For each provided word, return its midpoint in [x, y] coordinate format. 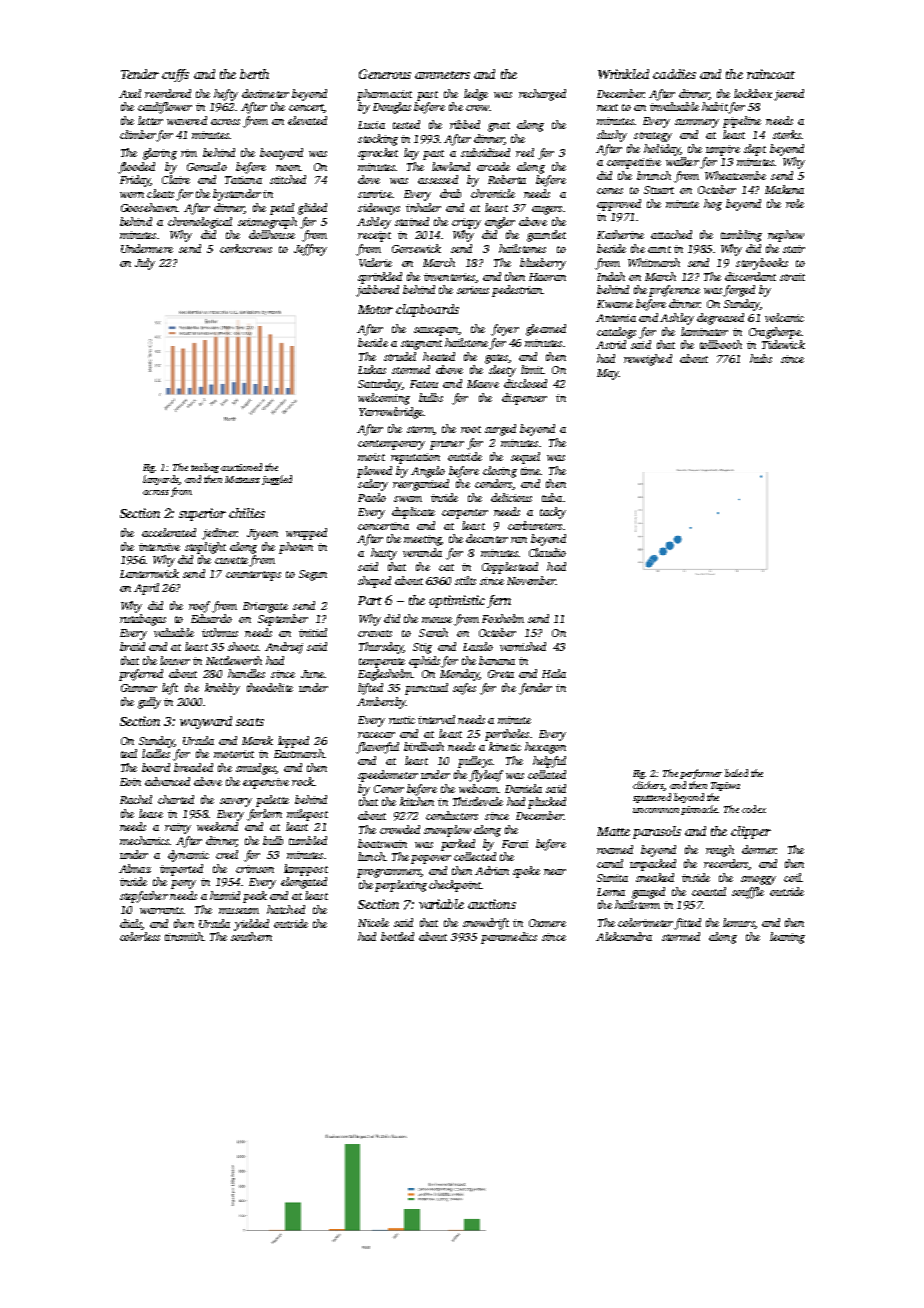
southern [251, 936]
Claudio [547, 552]
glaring [160, 154]
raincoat [771, 74]
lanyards [161, 480]
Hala [554, 673]
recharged [542, 95]
